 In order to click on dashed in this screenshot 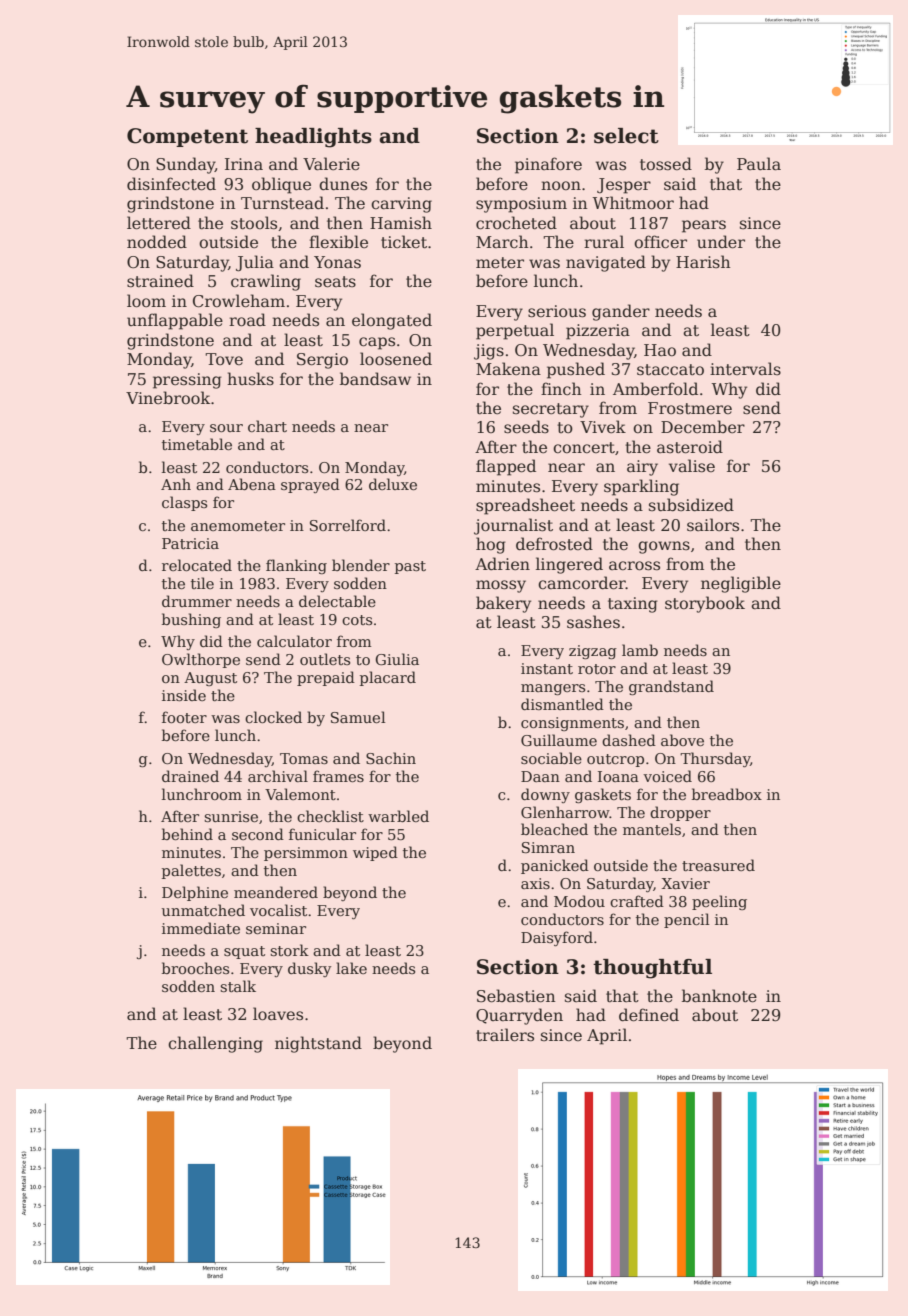, I will do `click(629, 740)`.
